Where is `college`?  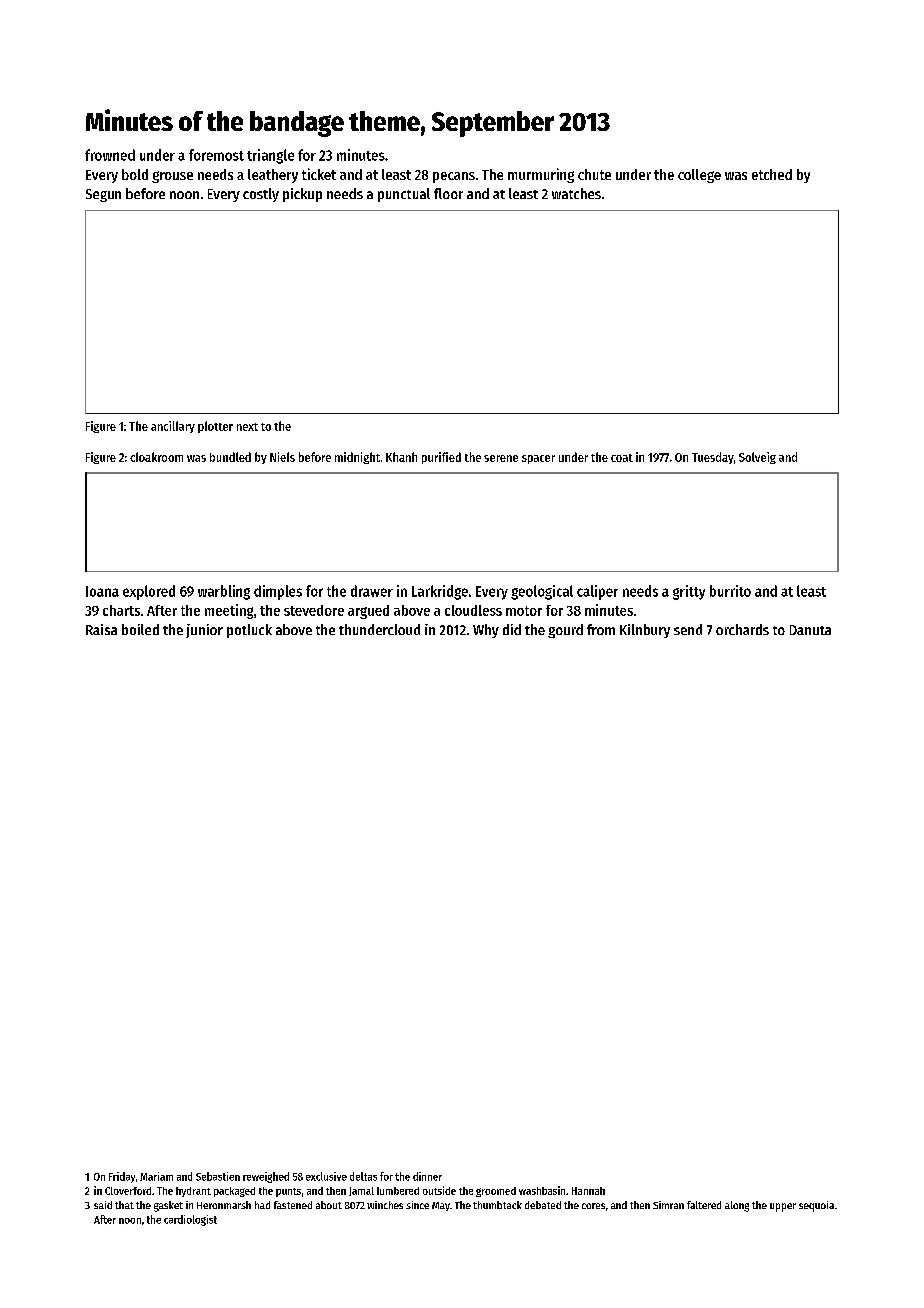 college is located at coordinates (699, 176).
